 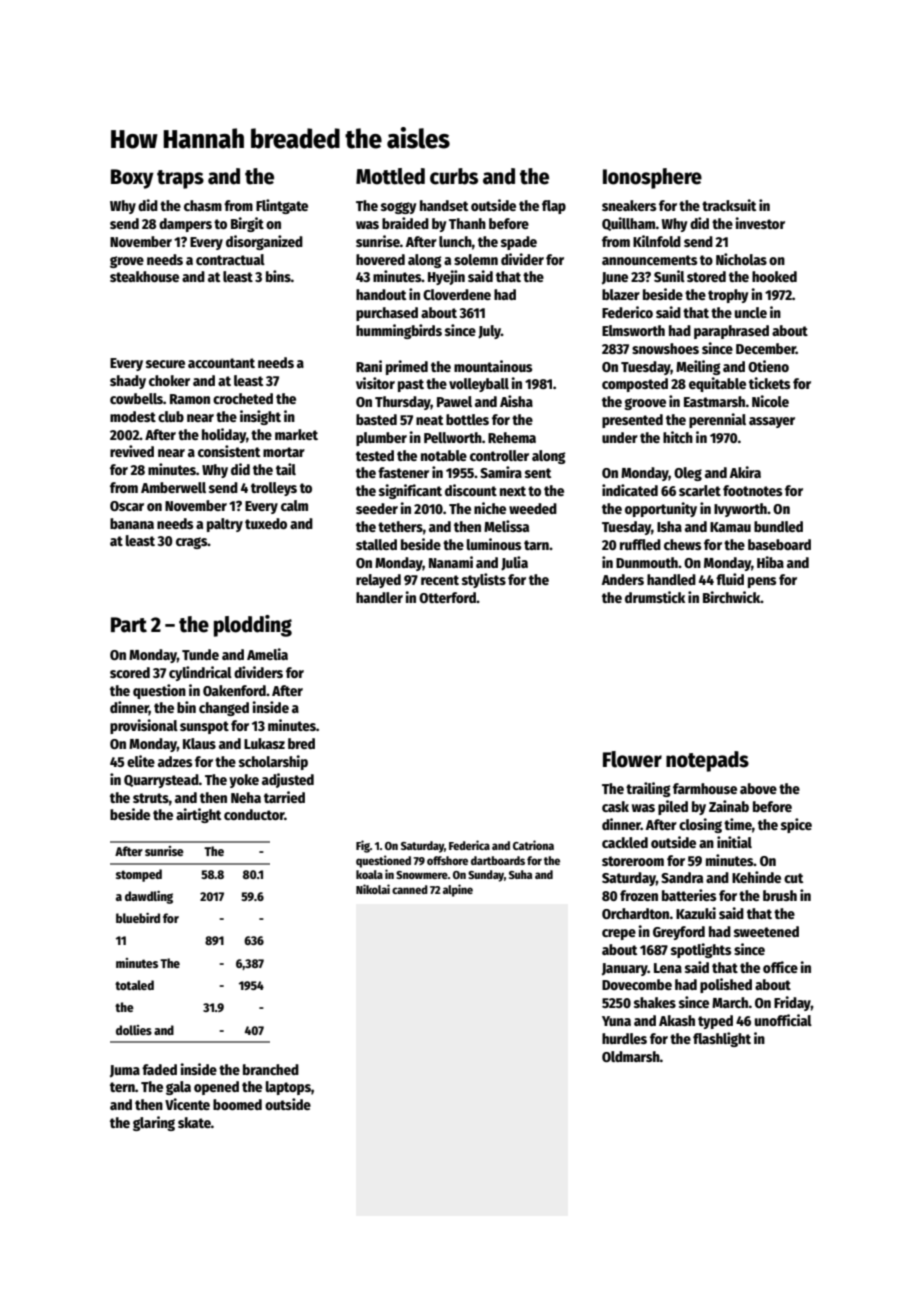 What do you see at coordinates (151, 798) in the page?
I see `struts` at bounding box center [151, 798].
